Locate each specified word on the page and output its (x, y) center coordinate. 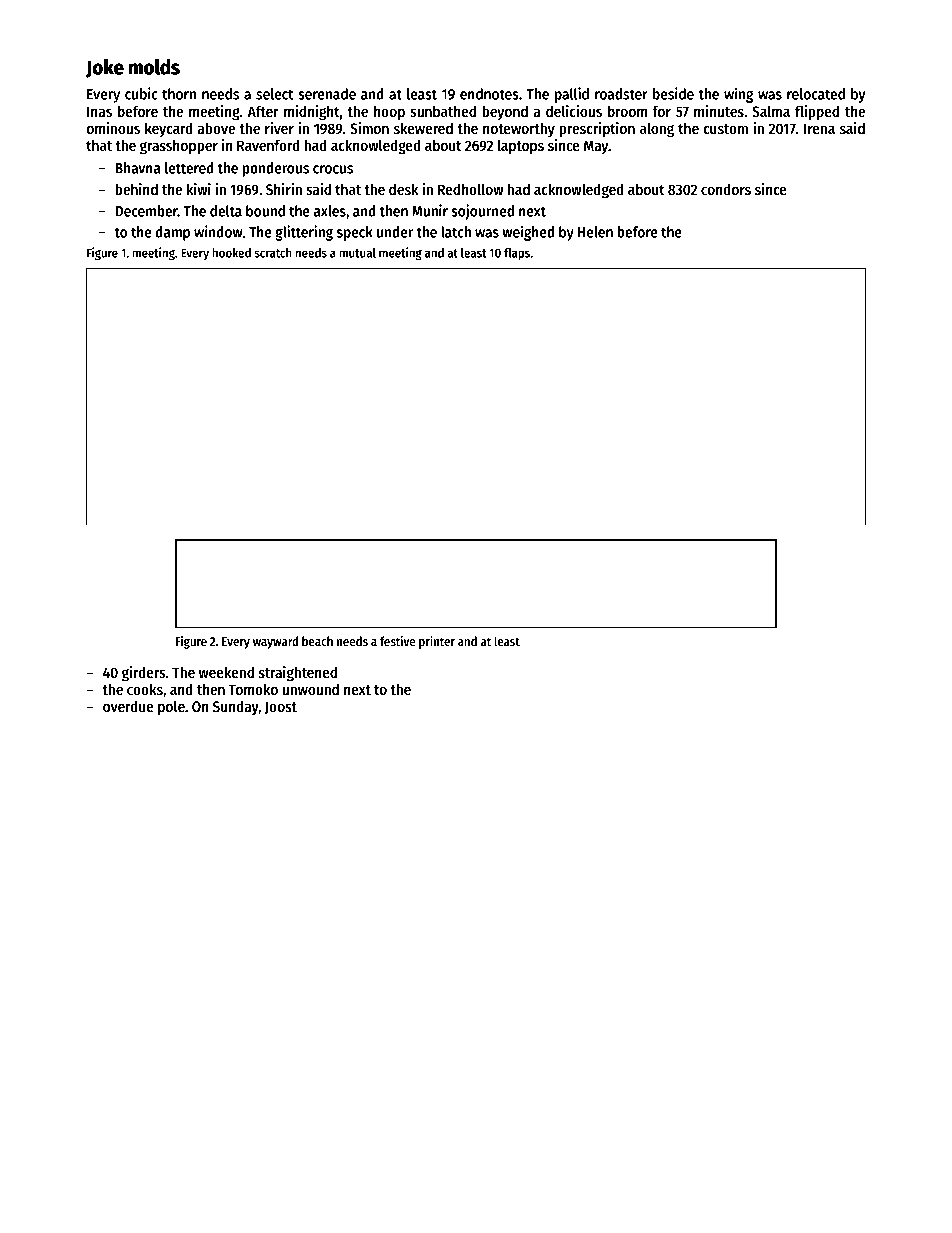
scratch (273, 253)
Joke (105, 68)
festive (397, 641)
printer (437, 642)
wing (738, 95)
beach (317, 641)
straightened (298, 674)
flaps (517, 254)
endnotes (489, 94)
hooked (231, 253)
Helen (595, 232)
